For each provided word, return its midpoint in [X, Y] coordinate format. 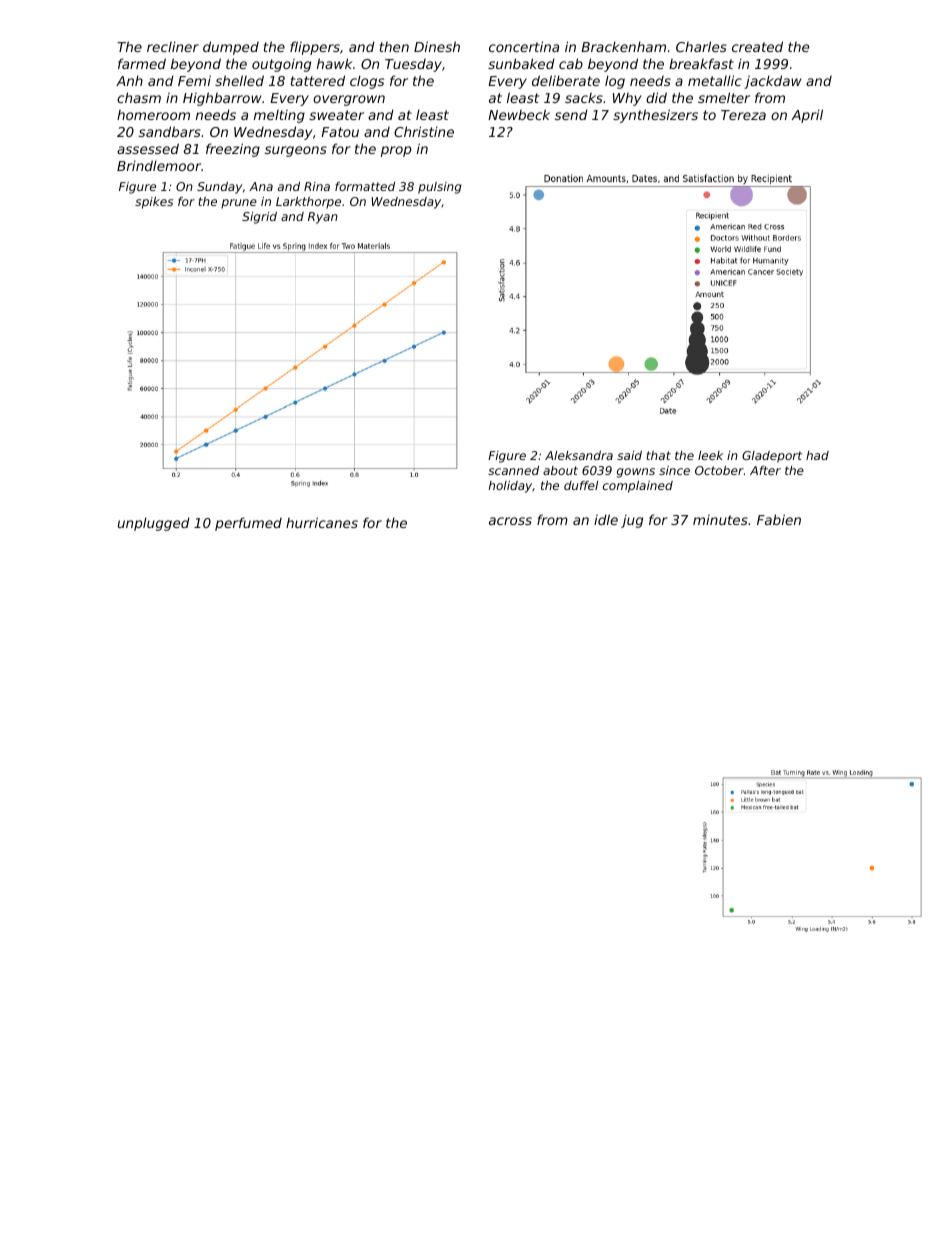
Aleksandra [579, 455]
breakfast [701, 63]
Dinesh [437, 46]
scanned [513, 470]
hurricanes [322, 522]
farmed [142, 63]
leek [710, 455]
